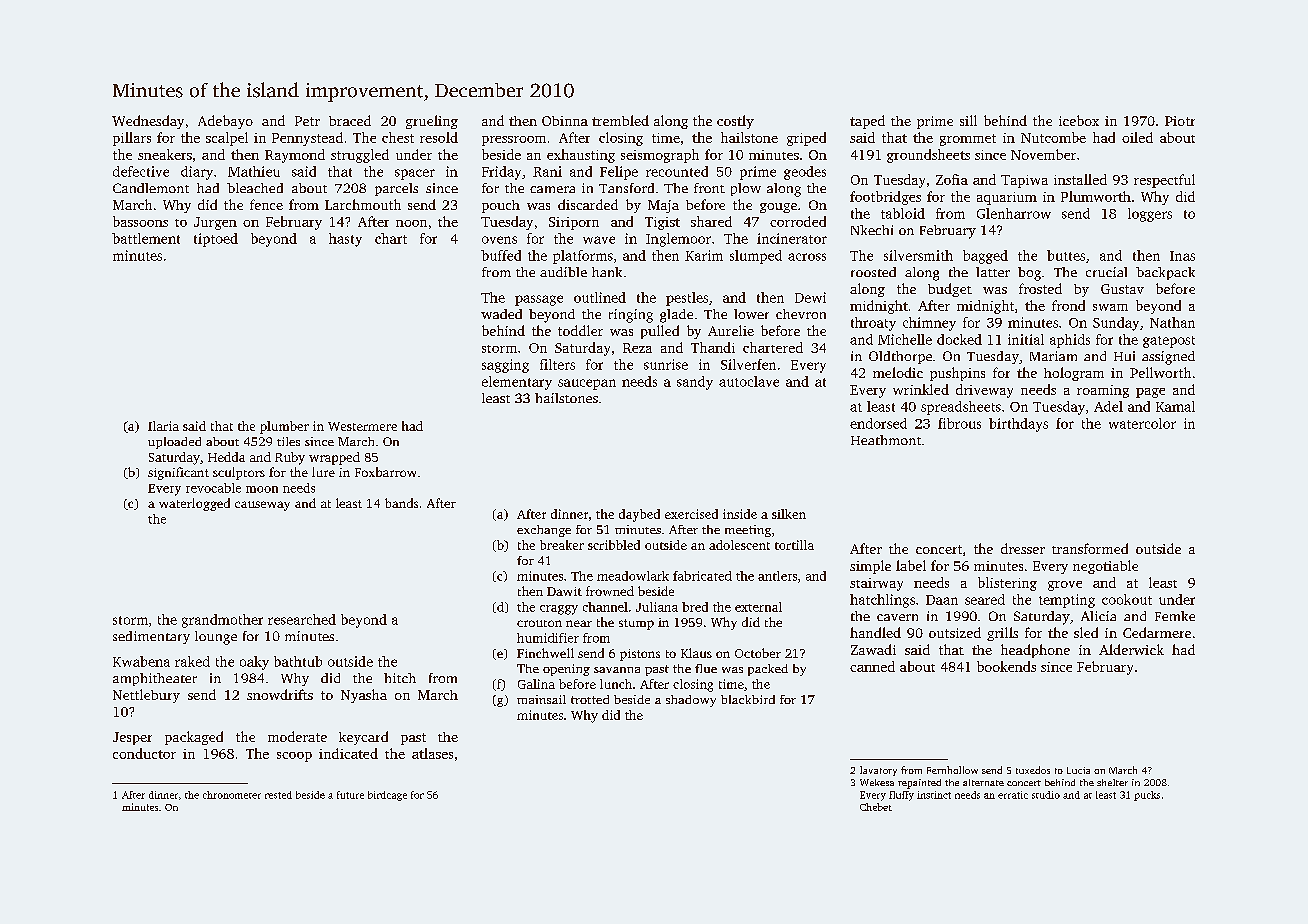 This page has width=1308, height=924. I want to click on Westermere, so click(362, 426).
